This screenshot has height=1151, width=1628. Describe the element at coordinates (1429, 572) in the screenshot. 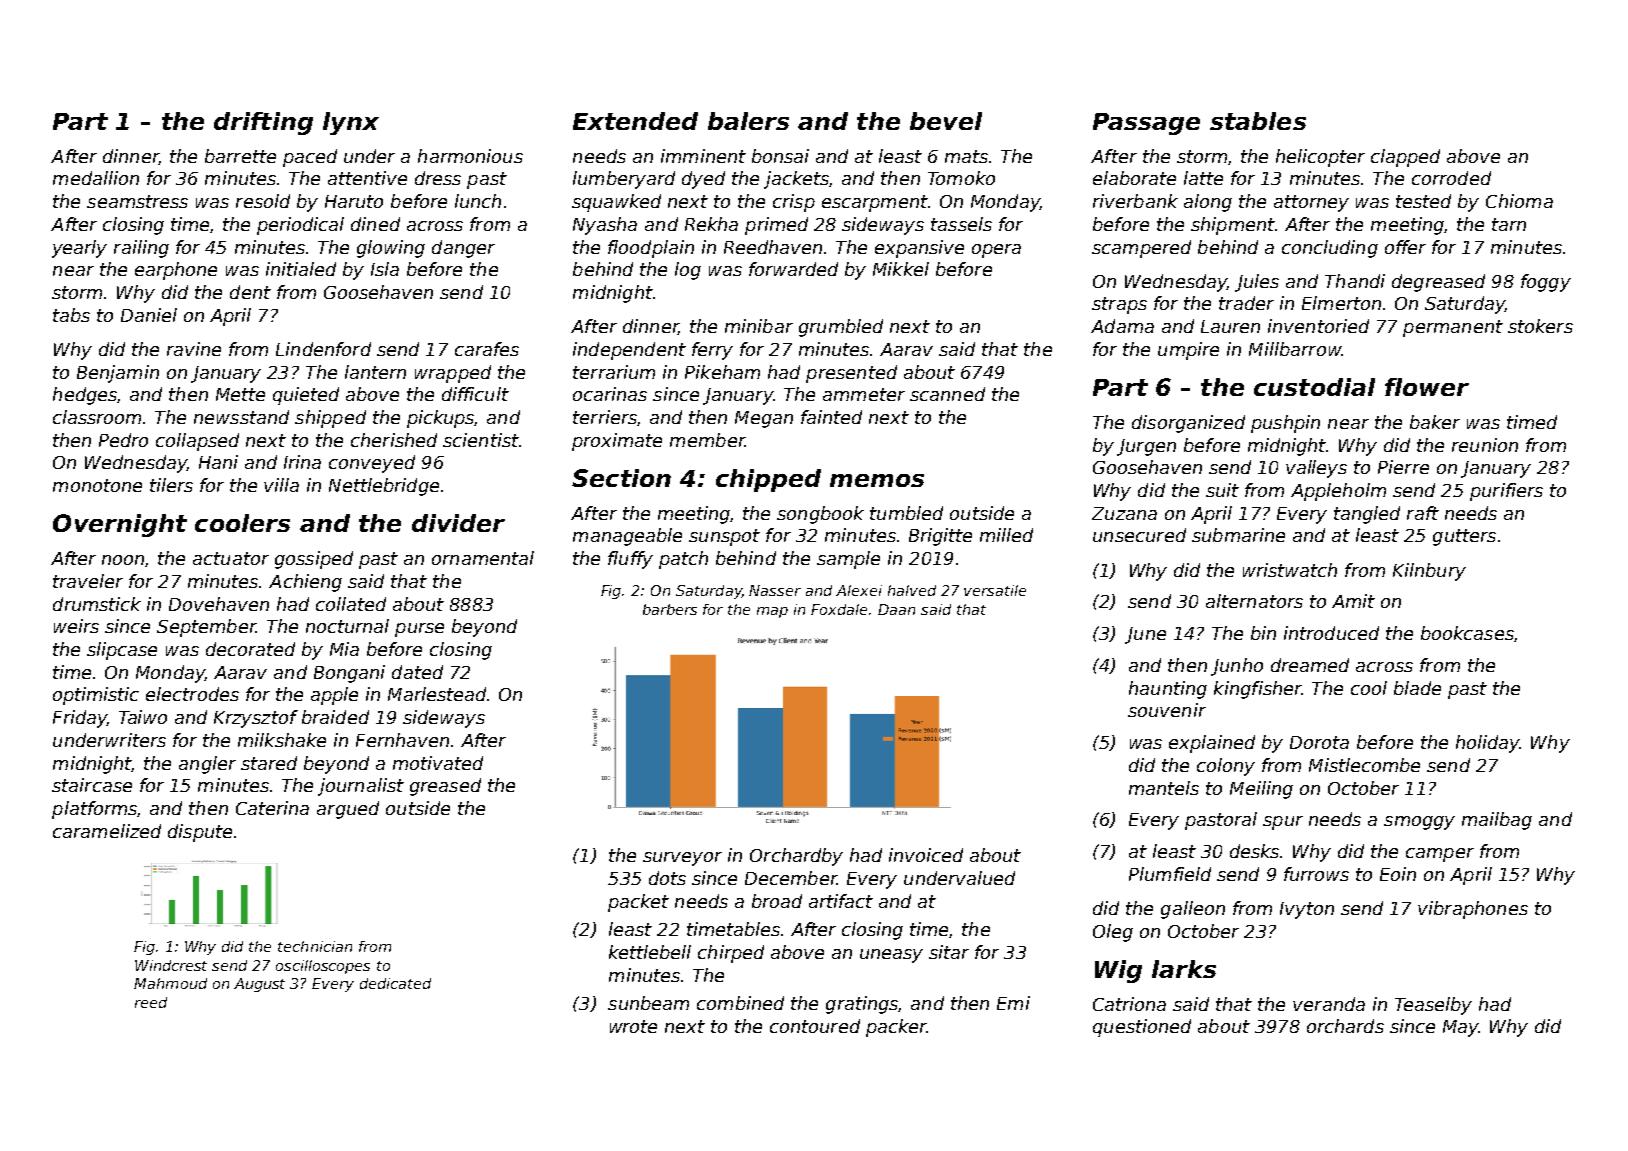

I see `Kilnbury` at that location.
